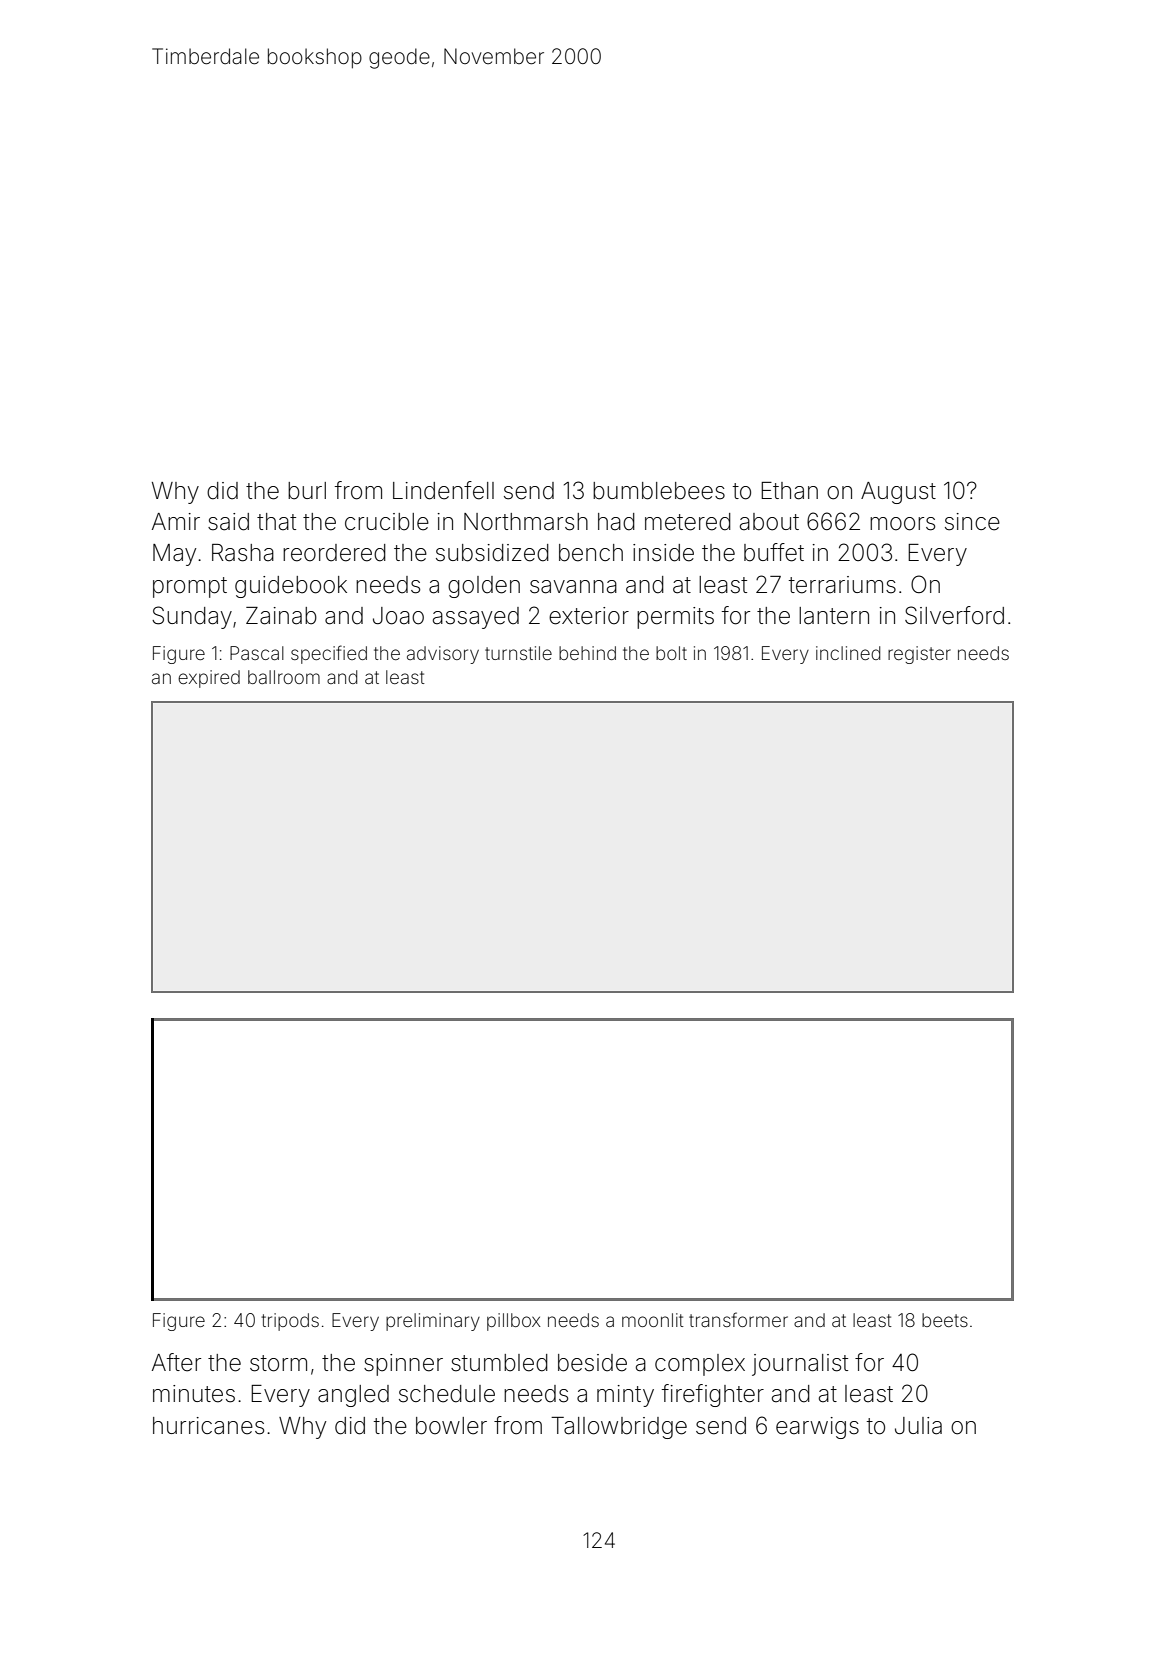 The image size is (1165, 1654). Describe the element at coordinates (800, 1365) in the page. I see `journalist` at that location.
